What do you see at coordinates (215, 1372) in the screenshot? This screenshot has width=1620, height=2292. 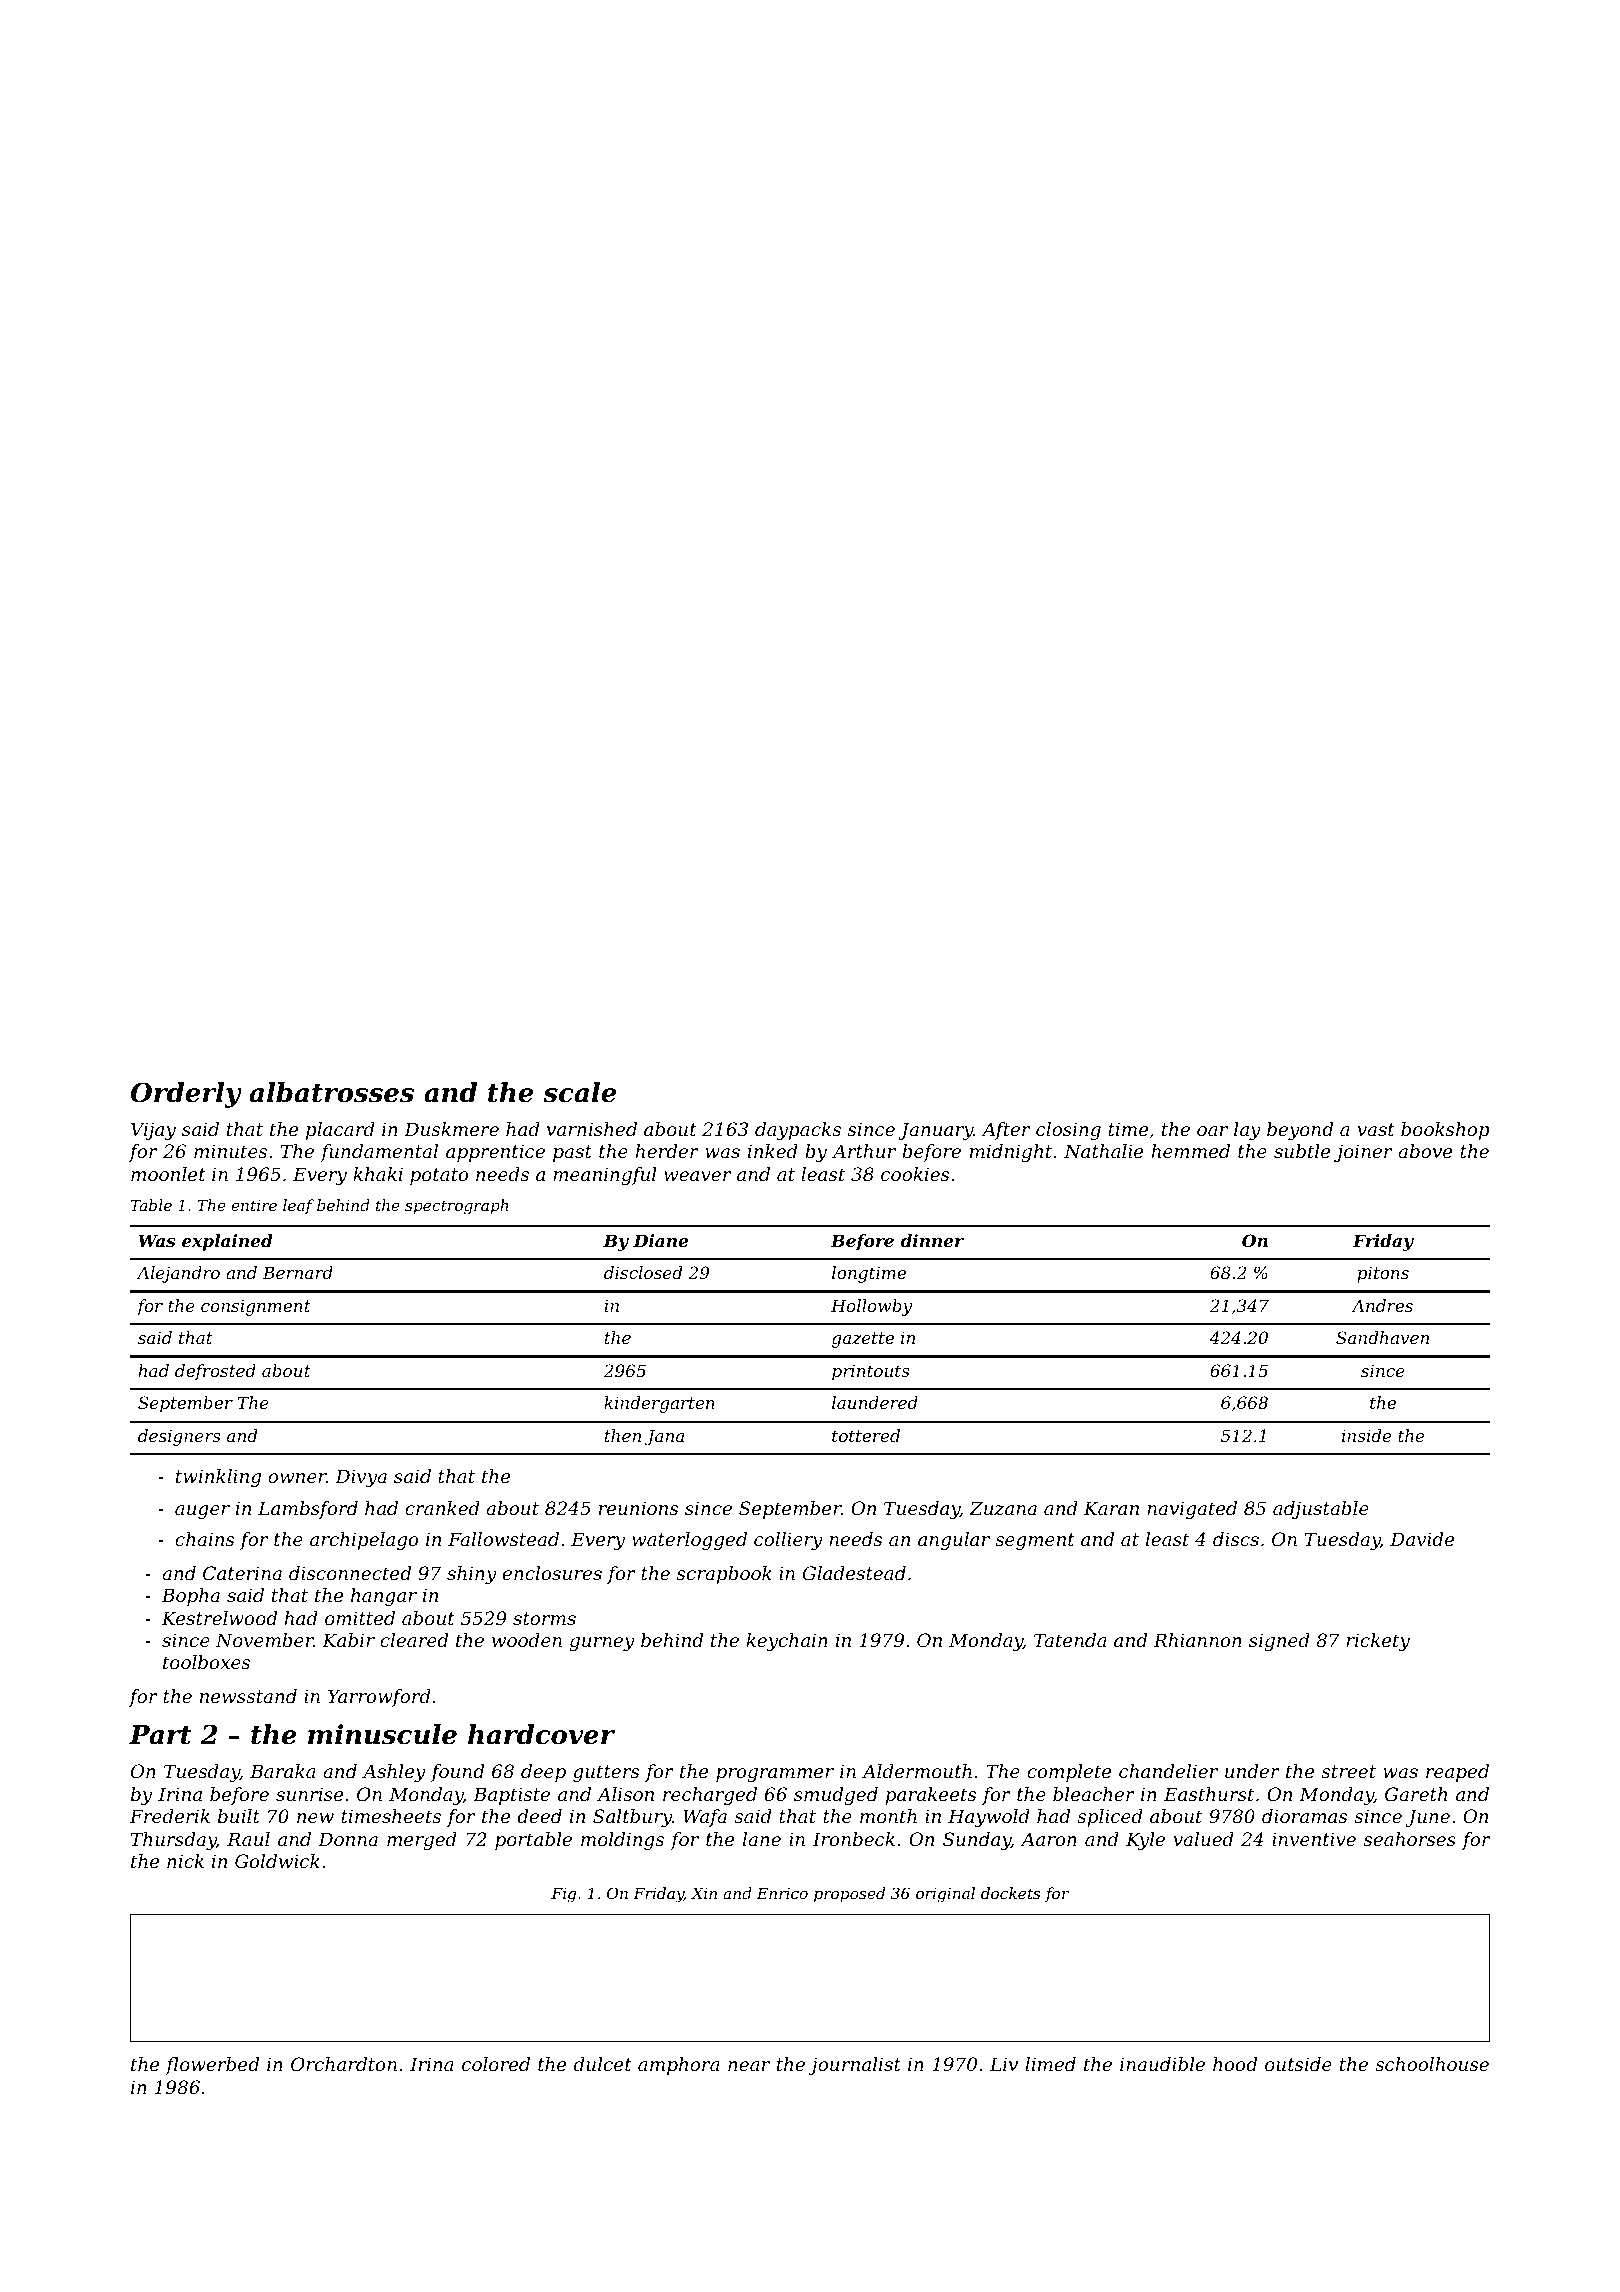 I see `defrosted` at bounding box center [215, 1372].
